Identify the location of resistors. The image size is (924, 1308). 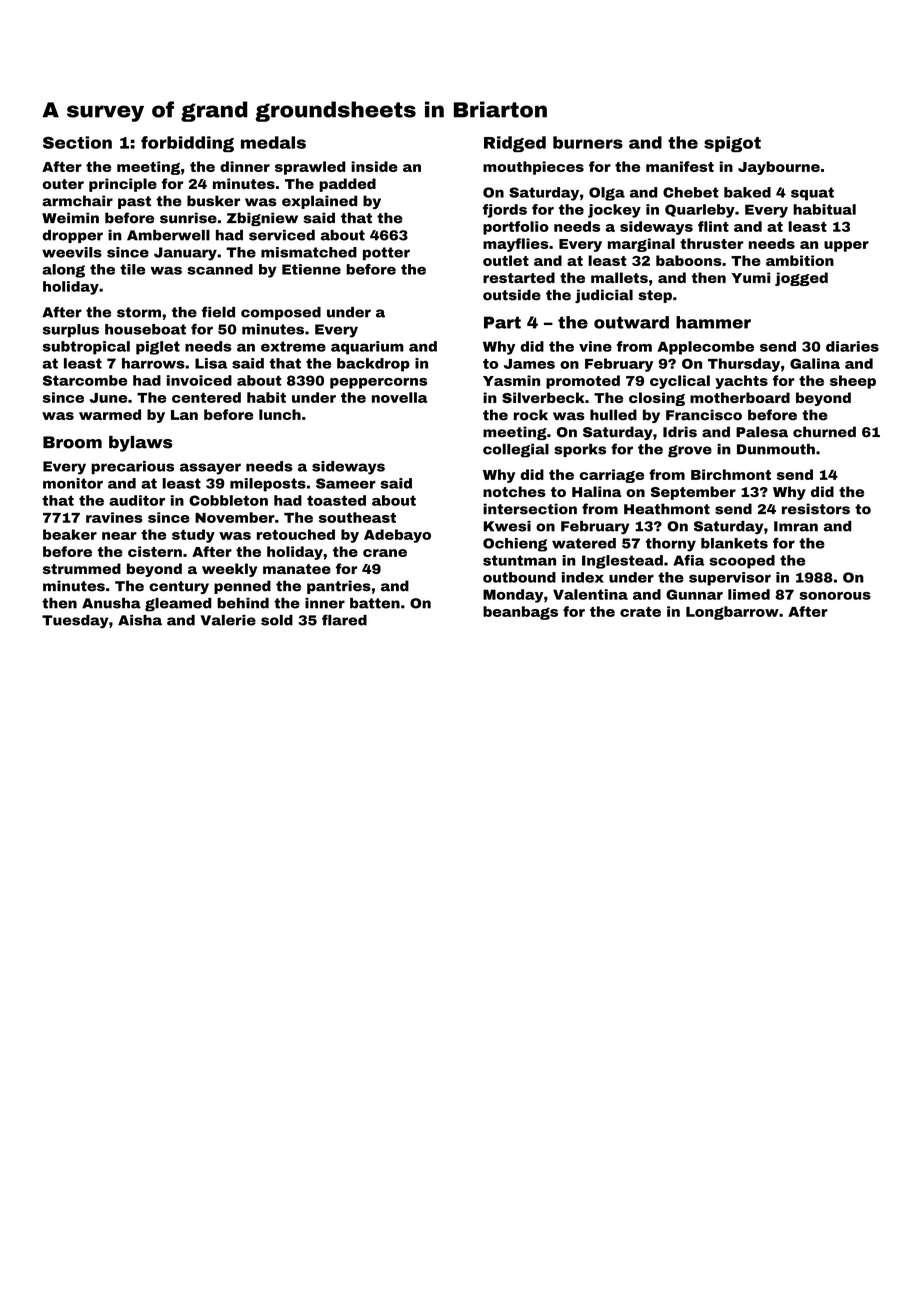
(816, 509).
